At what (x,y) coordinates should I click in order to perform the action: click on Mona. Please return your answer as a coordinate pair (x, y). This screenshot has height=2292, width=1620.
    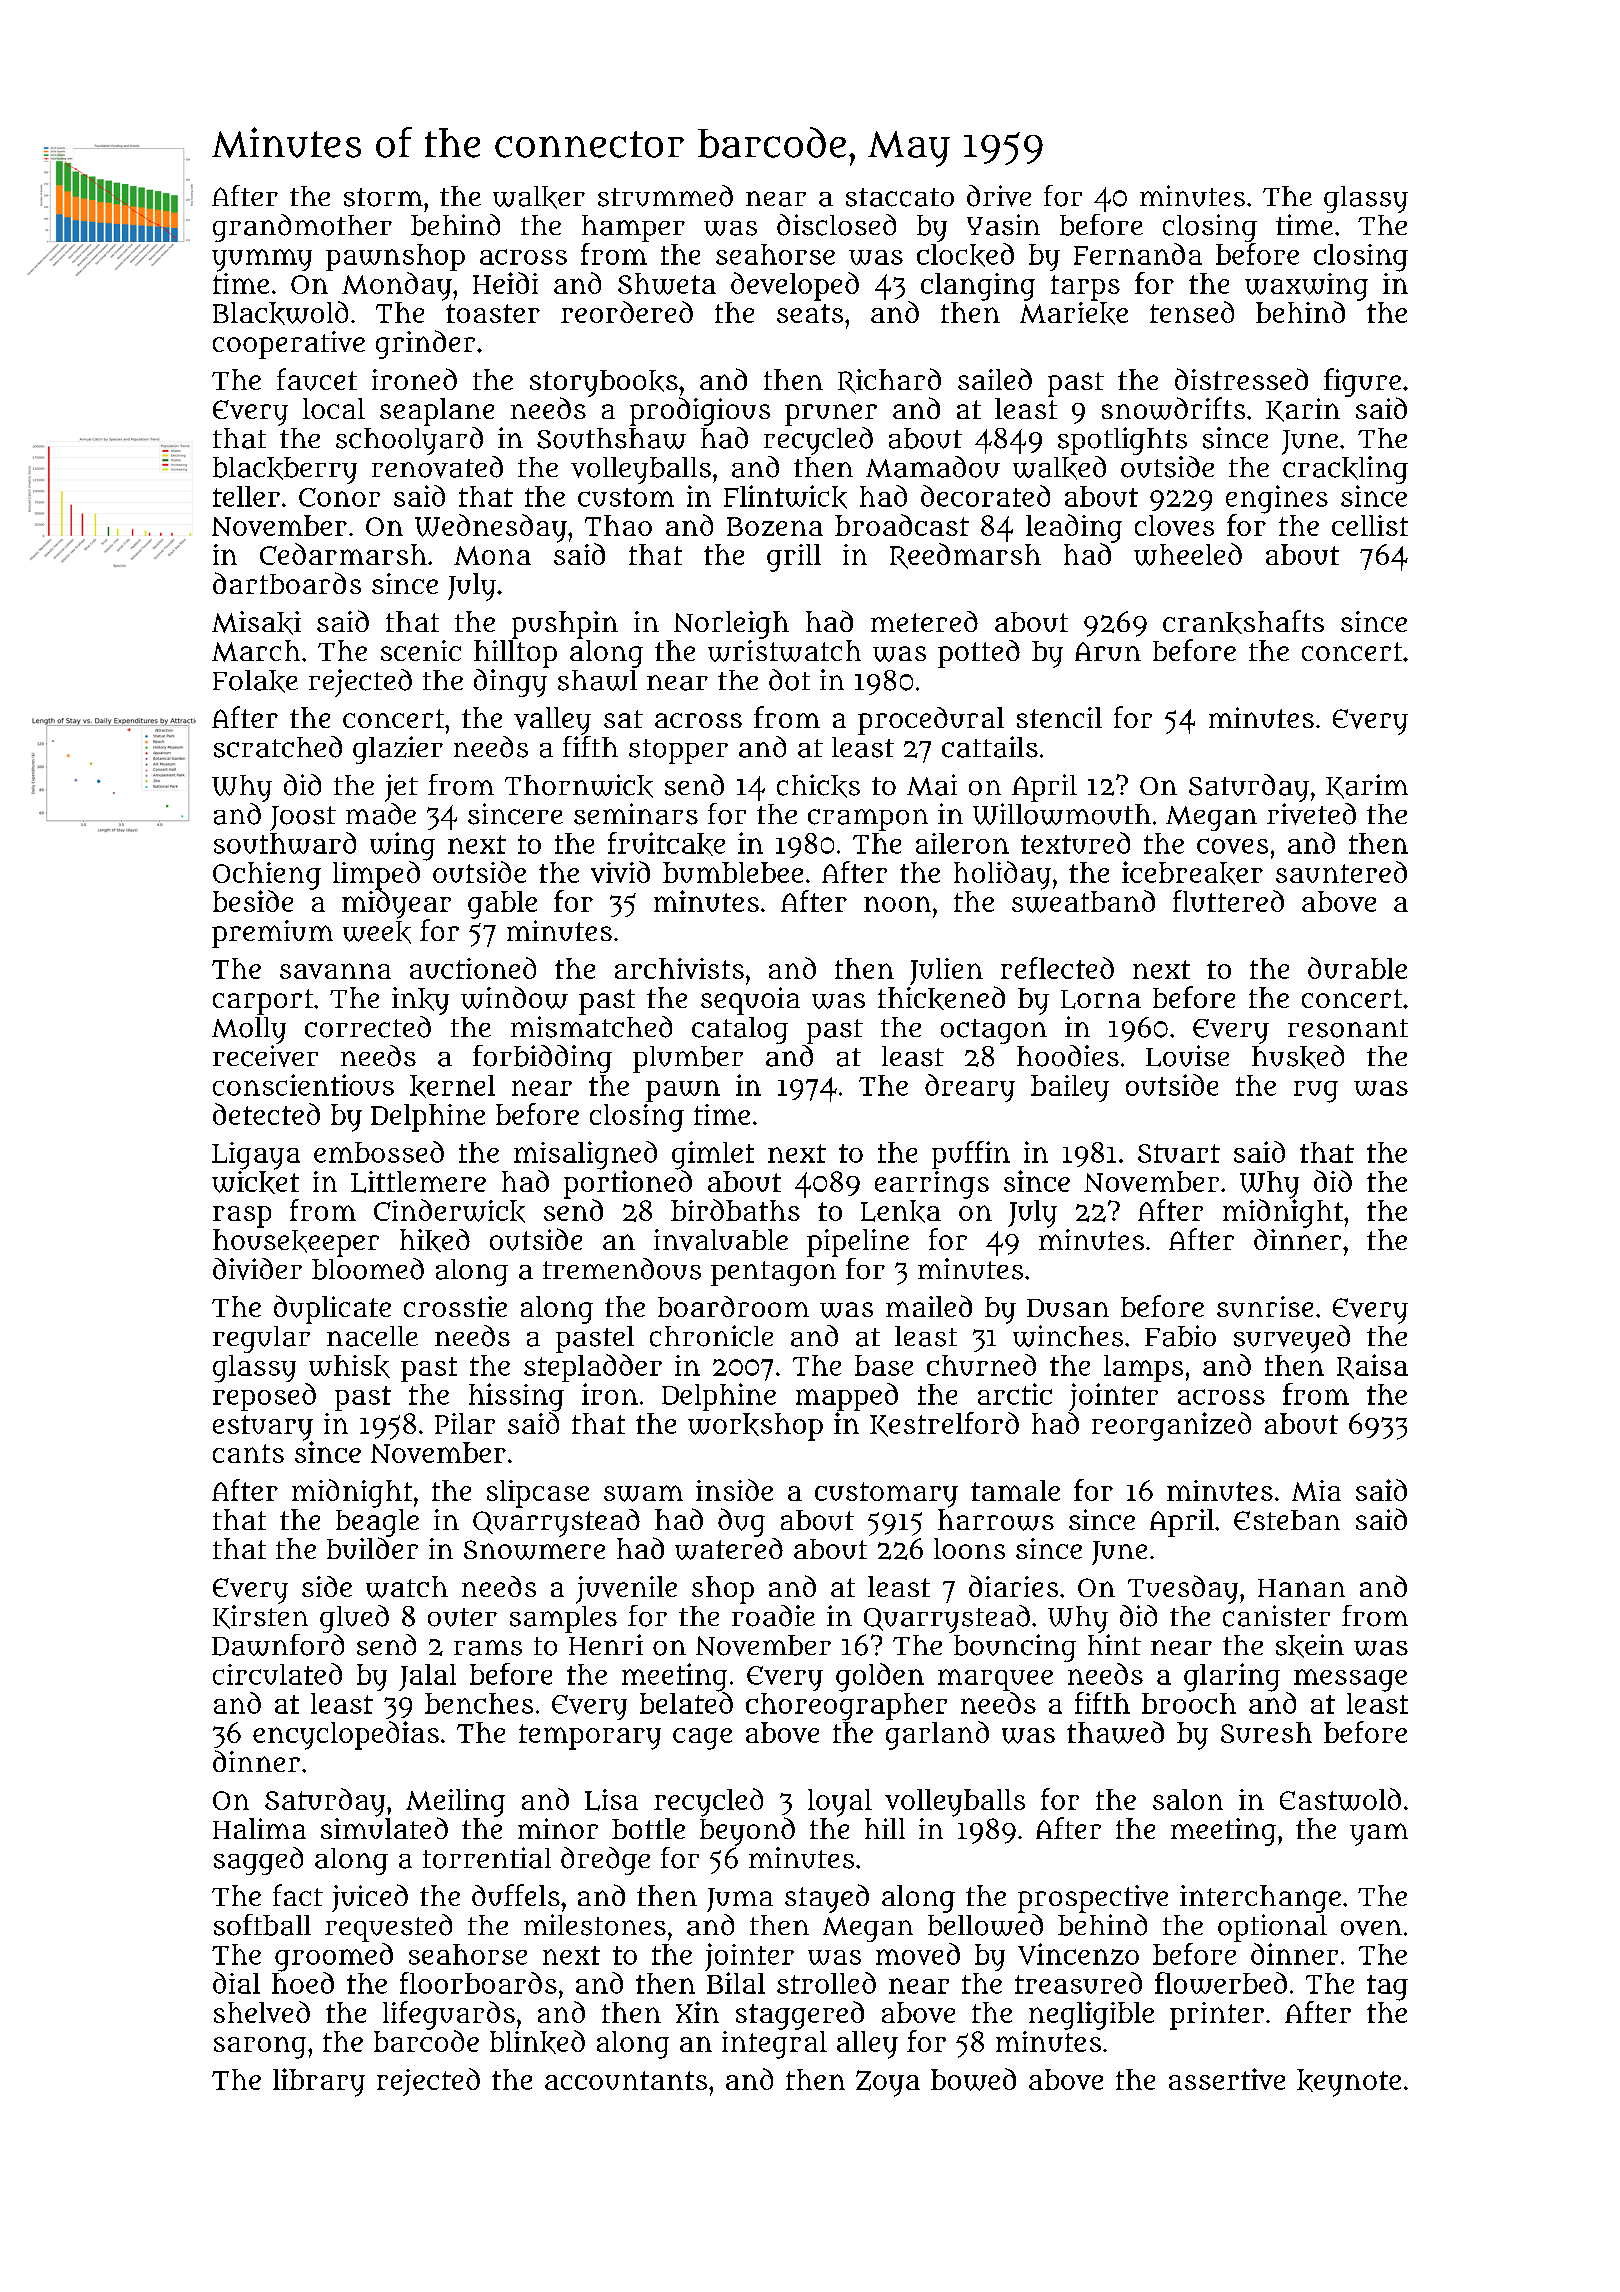
    Looking at the image, I should click on (492, 555).
